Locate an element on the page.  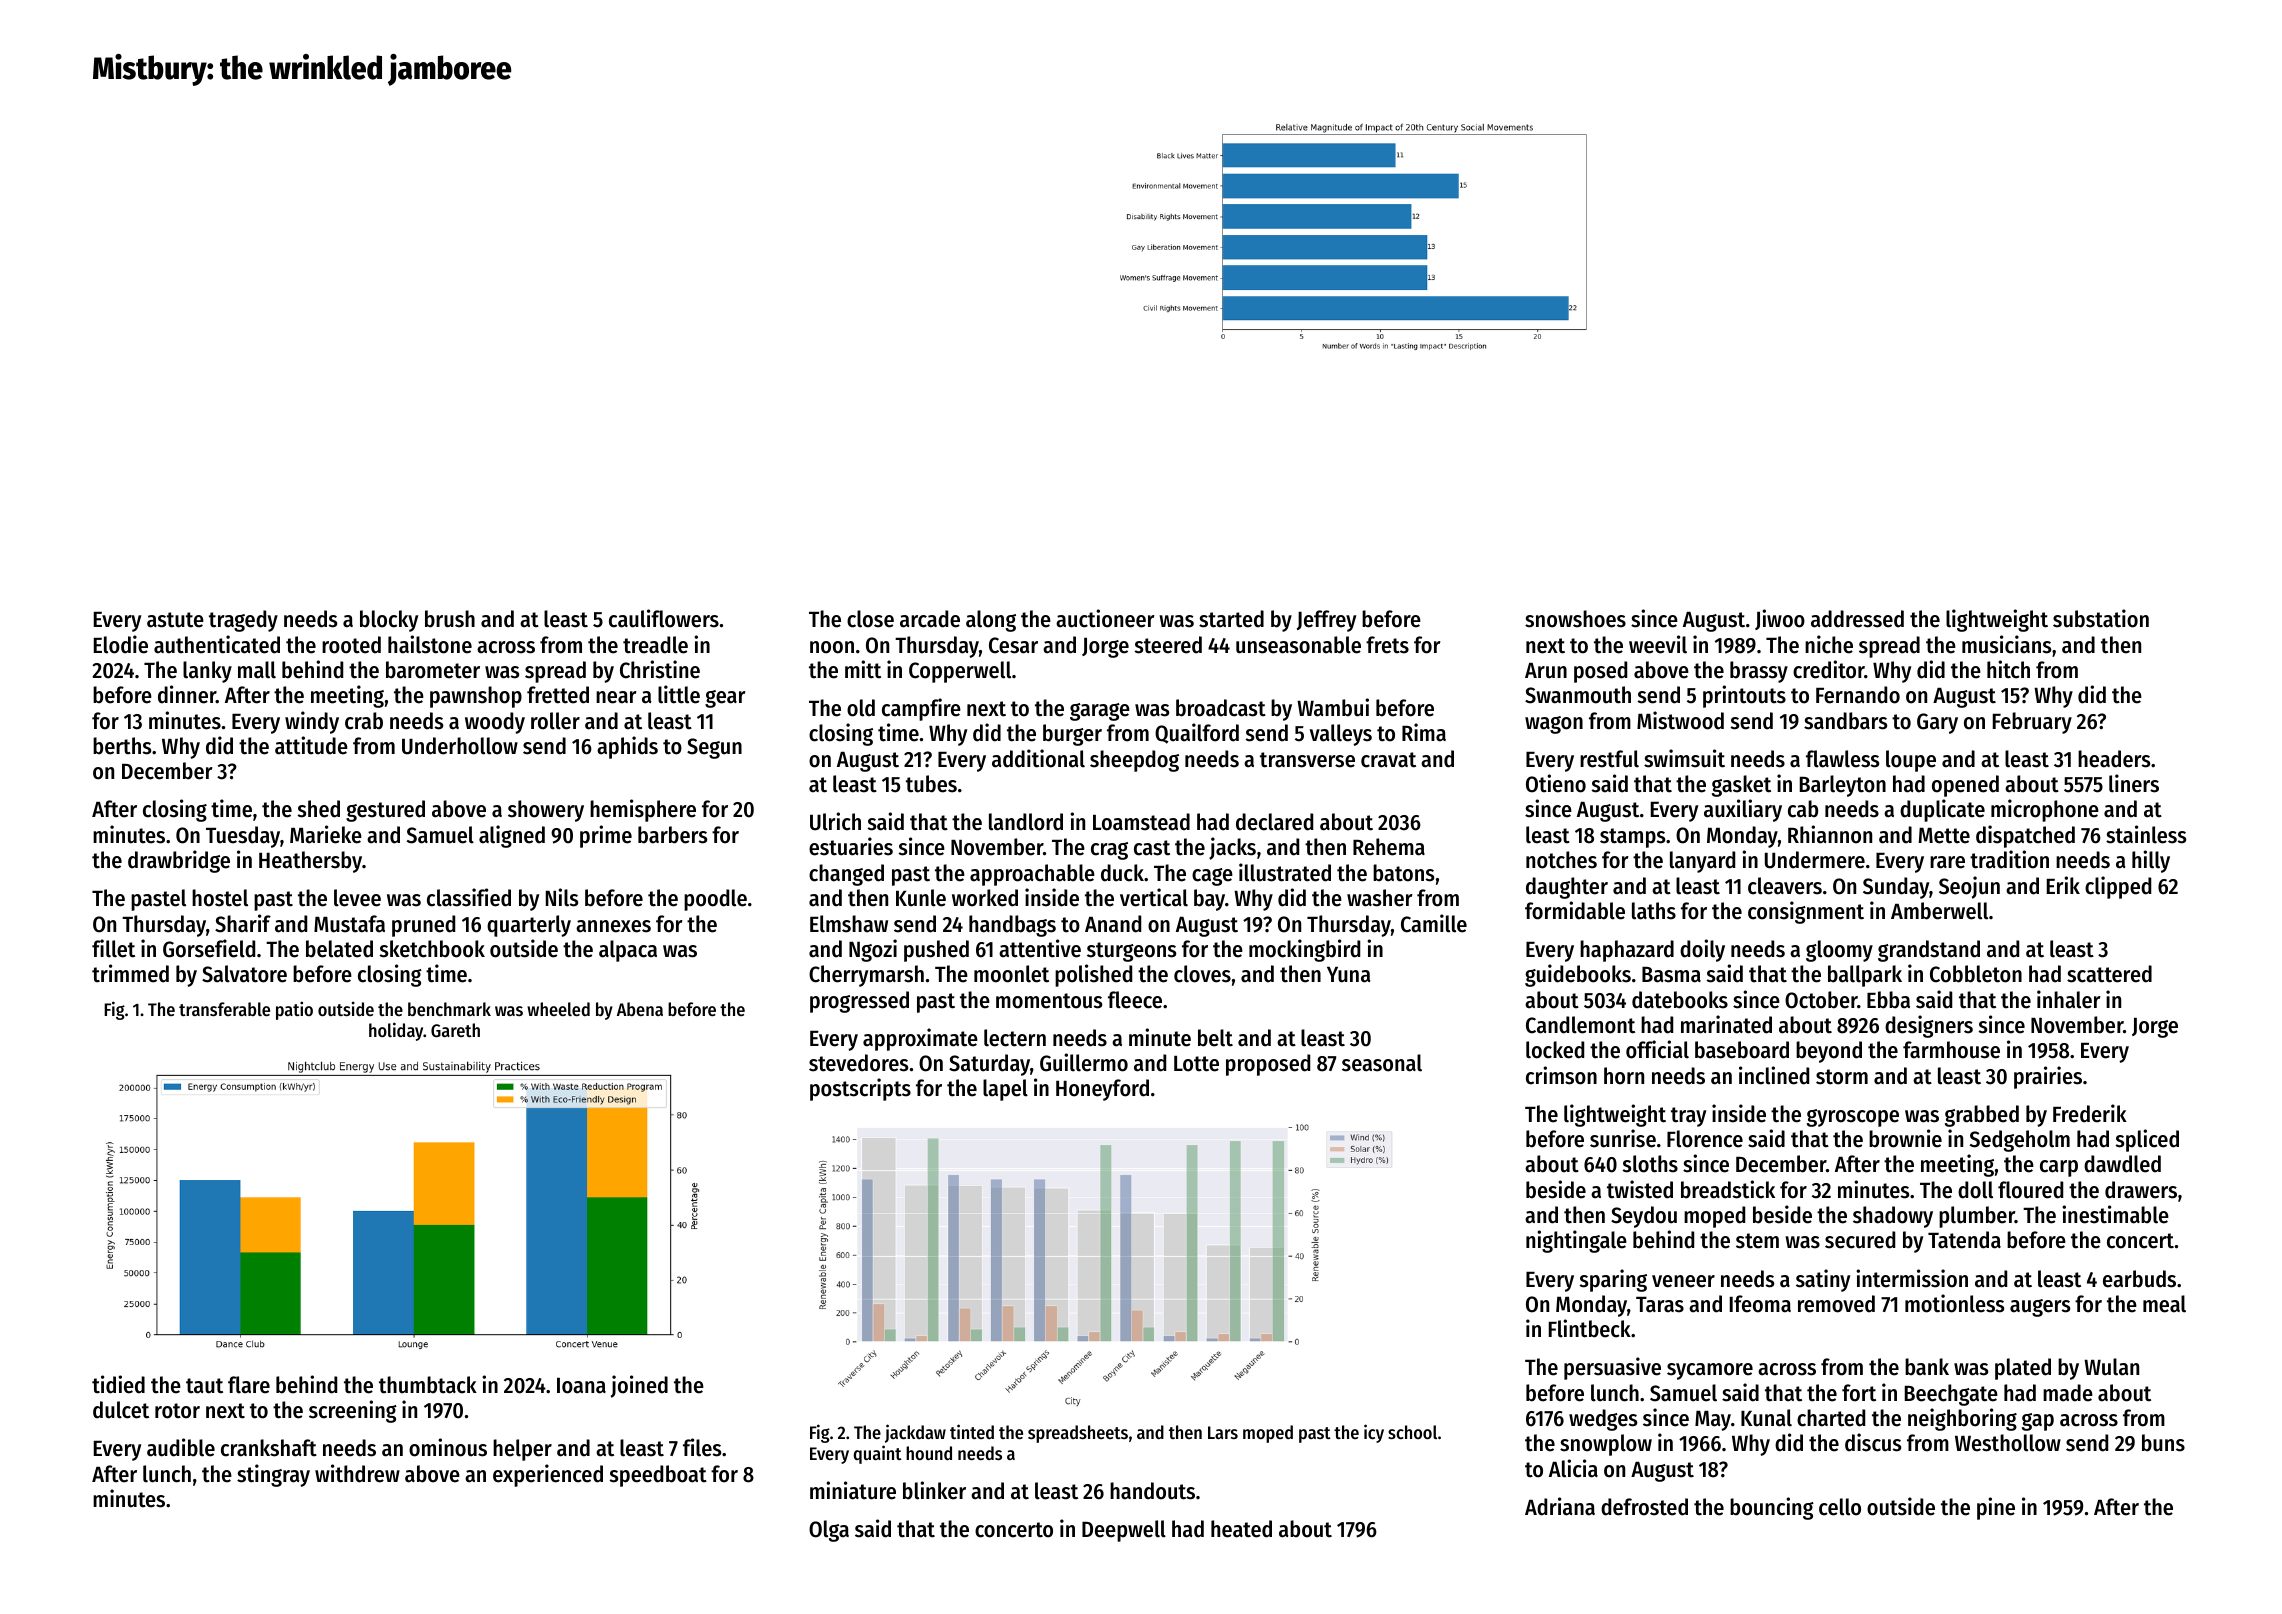
wagon is located at coordinates (1554, 725).
